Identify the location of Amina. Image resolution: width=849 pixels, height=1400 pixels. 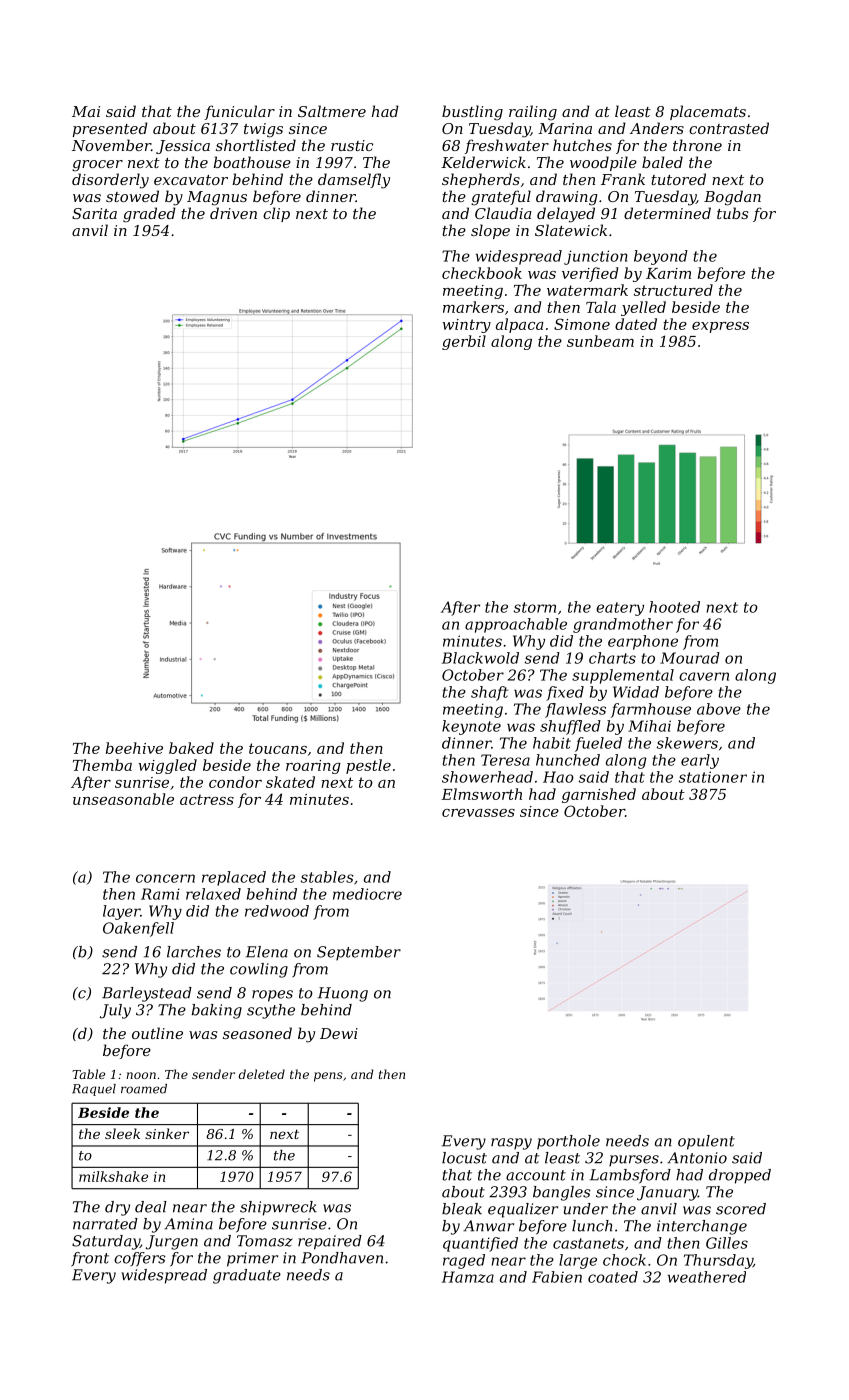
(188, 1224).
